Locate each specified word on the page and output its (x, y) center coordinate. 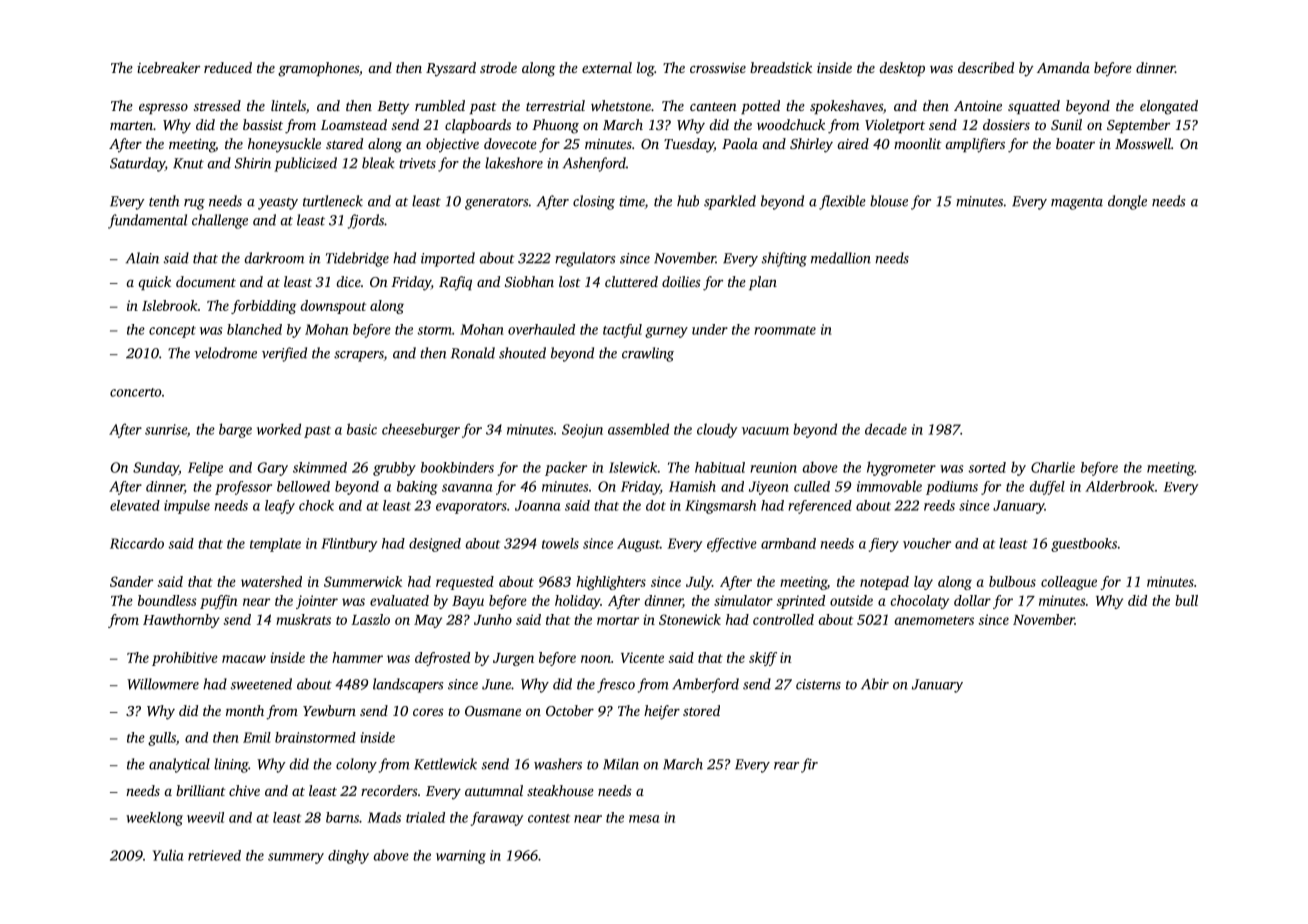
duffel (1047, 488)
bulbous (1012, 581)
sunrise (166, 429)
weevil (205, 817)
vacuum (765, 431)
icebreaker (168, 67)
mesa (644, 819)
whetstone (621, 105)
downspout (333, 307)
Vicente (642, 657)
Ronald (473, 353)
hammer (357, 657)
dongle (1127, 202)
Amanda (1063, 67)
